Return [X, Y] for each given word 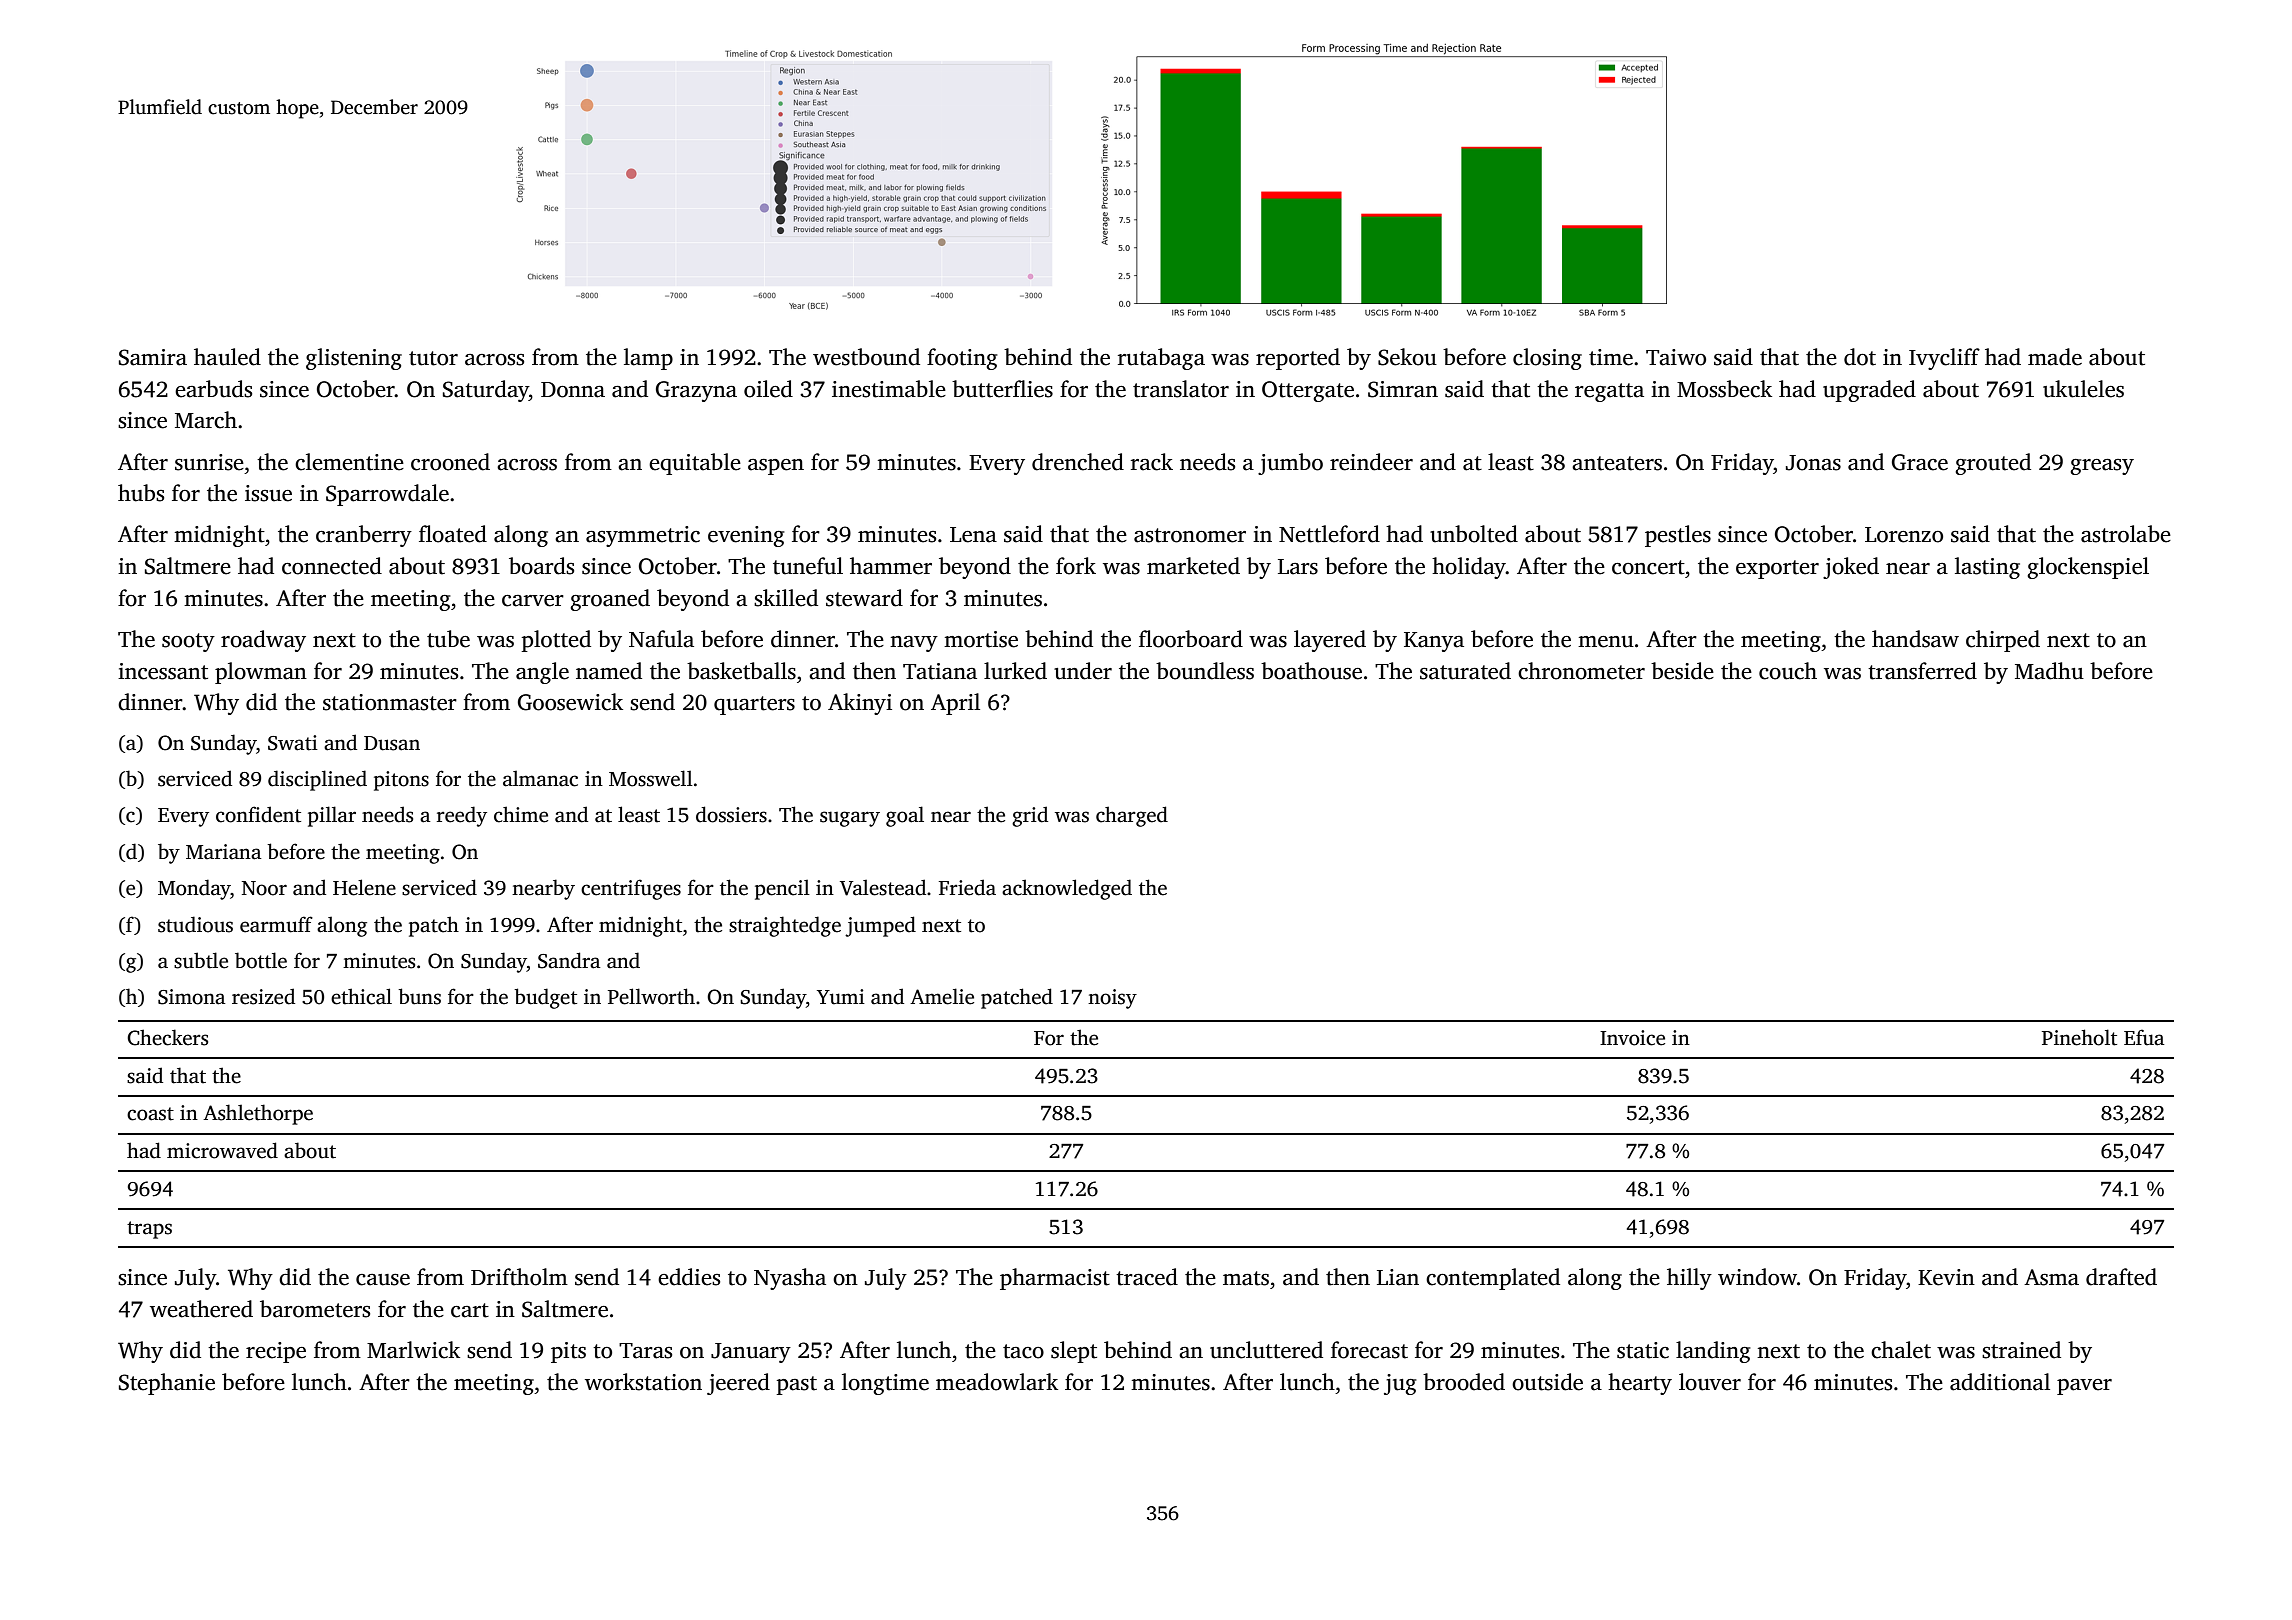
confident [258, 814]
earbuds [213, 389]
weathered [201, 1309]
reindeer [1371, 462]
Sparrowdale [387, 495]
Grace [1920, 462]
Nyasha [790, 1279]
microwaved [222, 1150]
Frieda [967, 887]
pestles [1678, 536]
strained [2021, 1350]
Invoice [1632, 1038]
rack [1152, 462]
